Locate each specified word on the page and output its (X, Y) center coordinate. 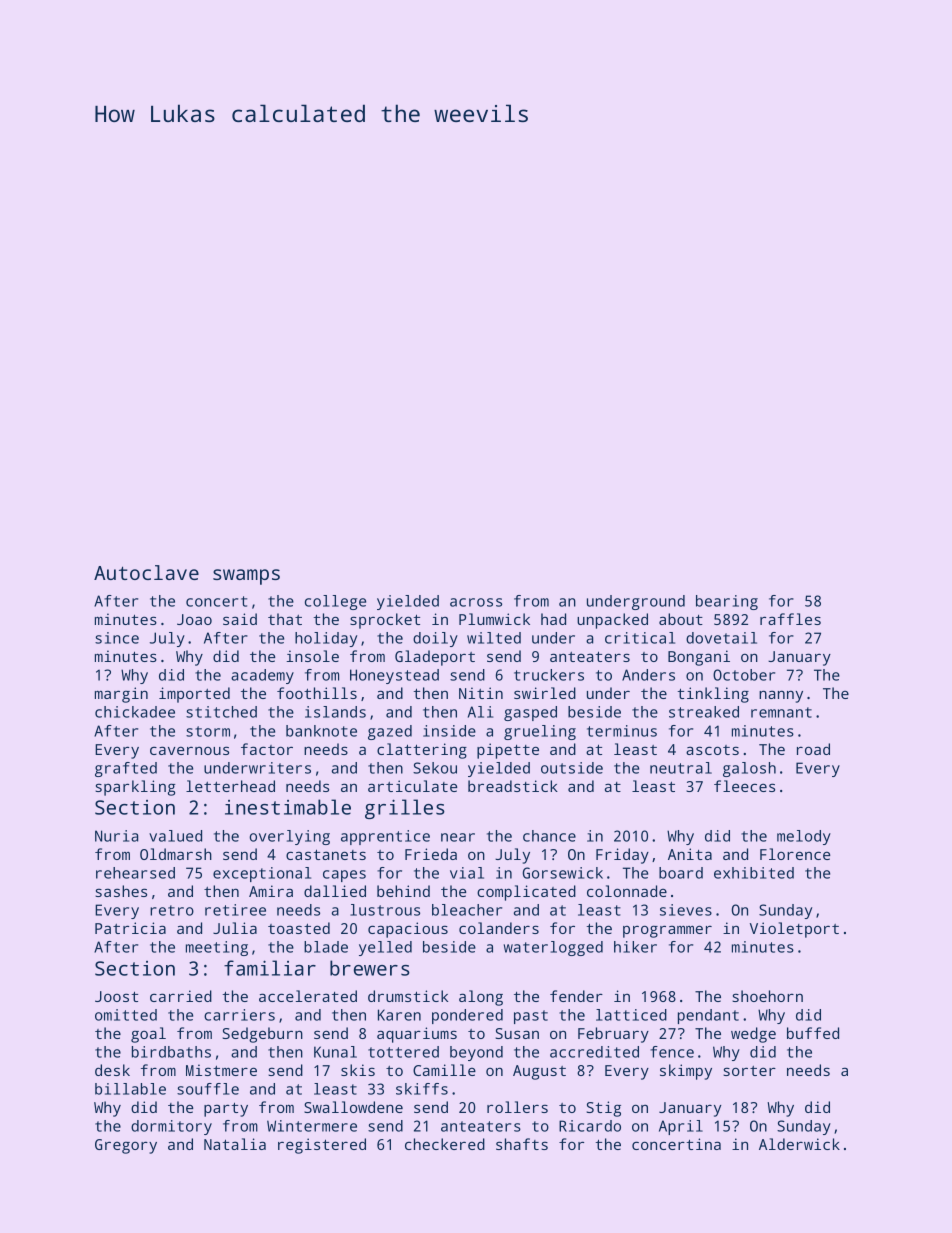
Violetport (794, 930)
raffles (790, 619)
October (744, 675)
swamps (246, 577)
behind (403, 891)
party (226, 1109)
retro (172, 910)
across (476, 602)
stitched (221, 712)
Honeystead (394, 676)
